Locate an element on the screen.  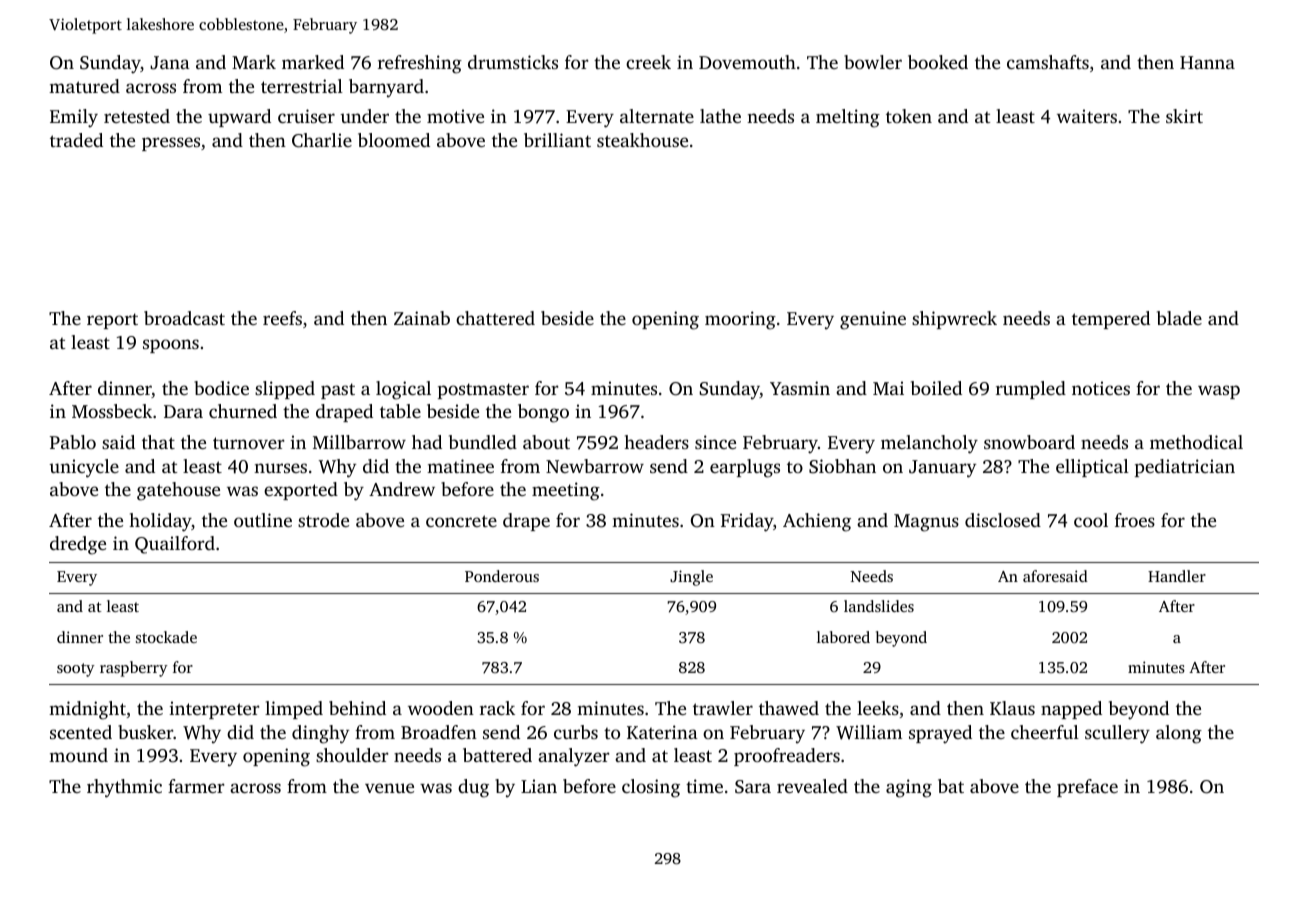
Dovemouth is located at coordinates (747, 62).
